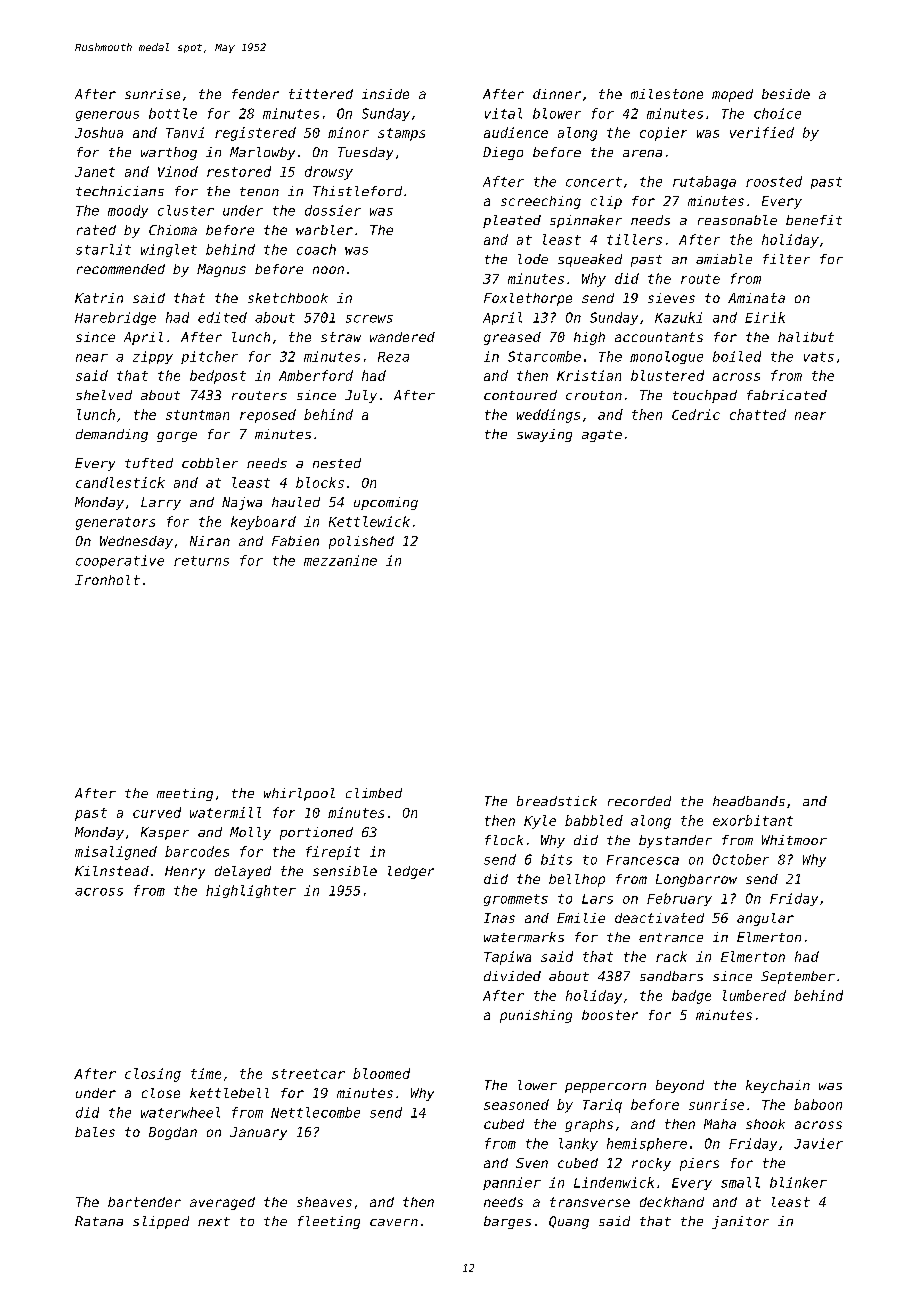  Describe the element at coordinates (374, 793) in the document. I see `climbed` at that location.
